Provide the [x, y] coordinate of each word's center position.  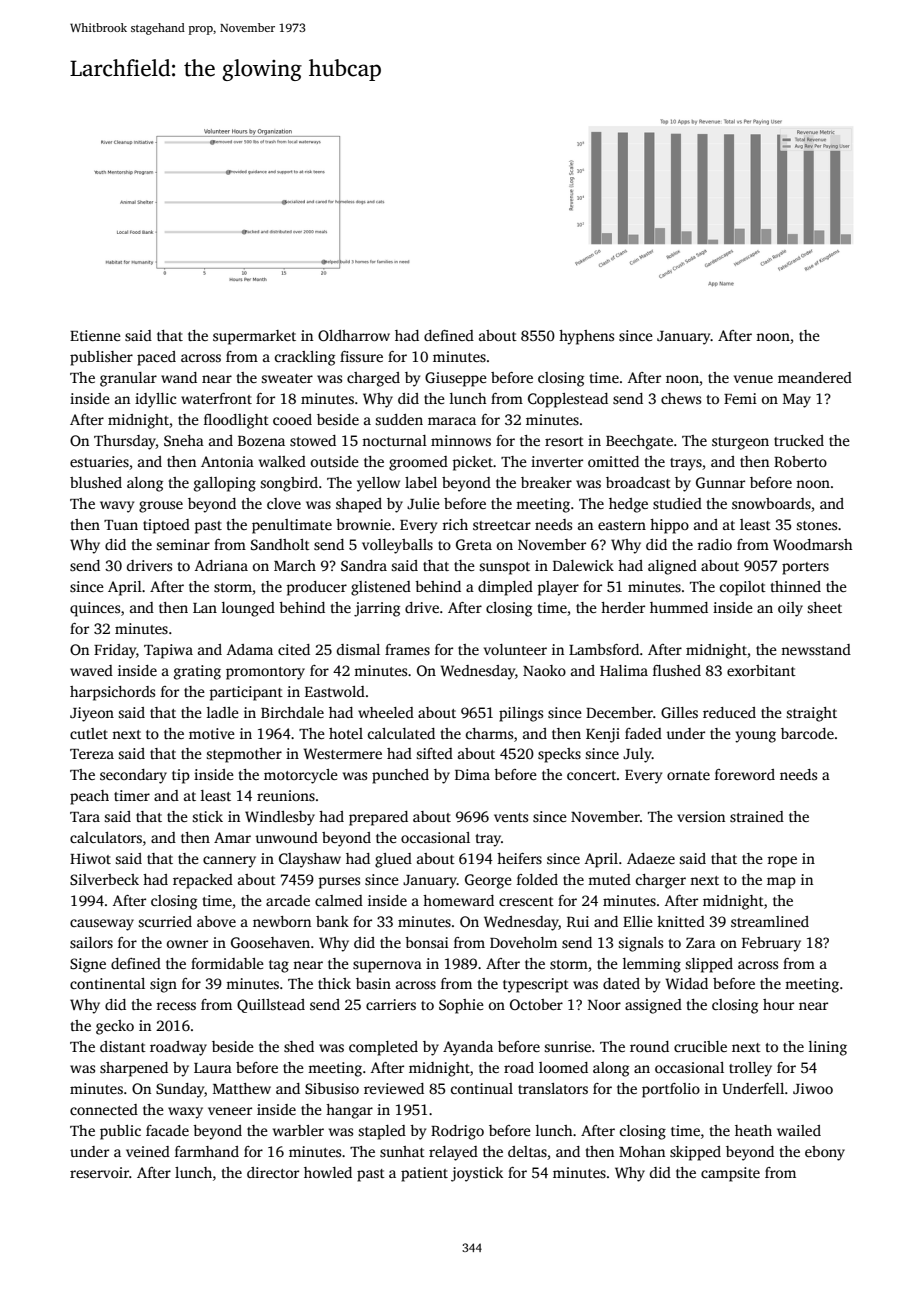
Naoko [544, 670]
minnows [461, 440]
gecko [115, 1027]
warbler [298, 1130]
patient [424, 1174]
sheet [825, 607]
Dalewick [583, 565]
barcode [807, 733]
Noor [604, 1005]
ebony [825, 1153]
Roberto [800, 461]
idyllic [155, 400]
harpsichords [112, 693]
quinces [95, 609]
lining [828, 1048]
